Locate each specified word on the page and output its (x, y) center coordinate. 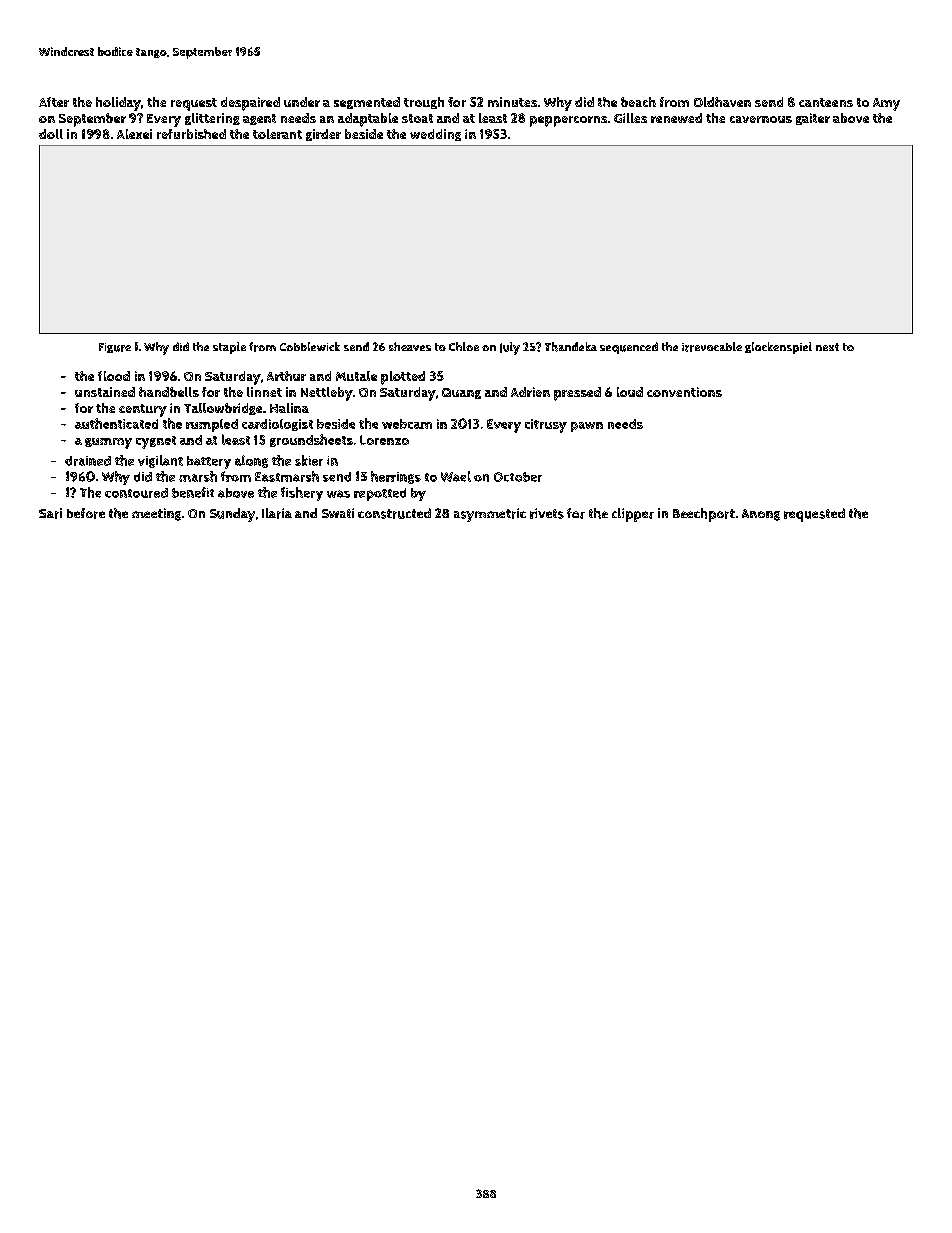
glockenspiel (778, 348)
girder (323, 135)
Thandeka (571, 347)
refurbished (191, 134)
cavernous (761, 119)
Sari (50, 513)
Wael (456, 476)
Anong (761, 515)
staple (229, 348)
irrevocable (712, 347)
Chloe (464, 346)
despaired (250, 104)
